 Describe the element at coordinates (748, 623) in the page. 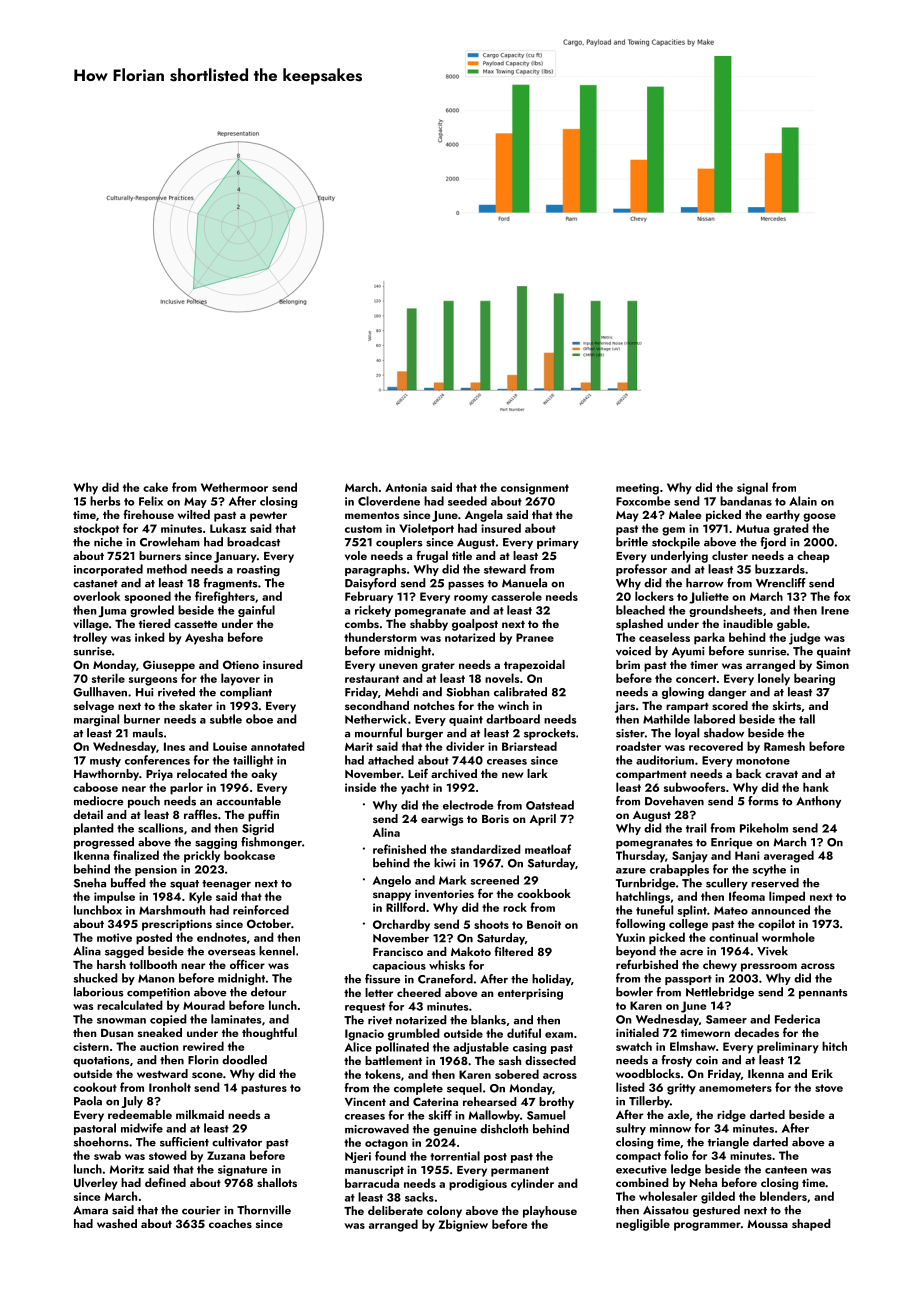

I see `inaudible` at that location.
